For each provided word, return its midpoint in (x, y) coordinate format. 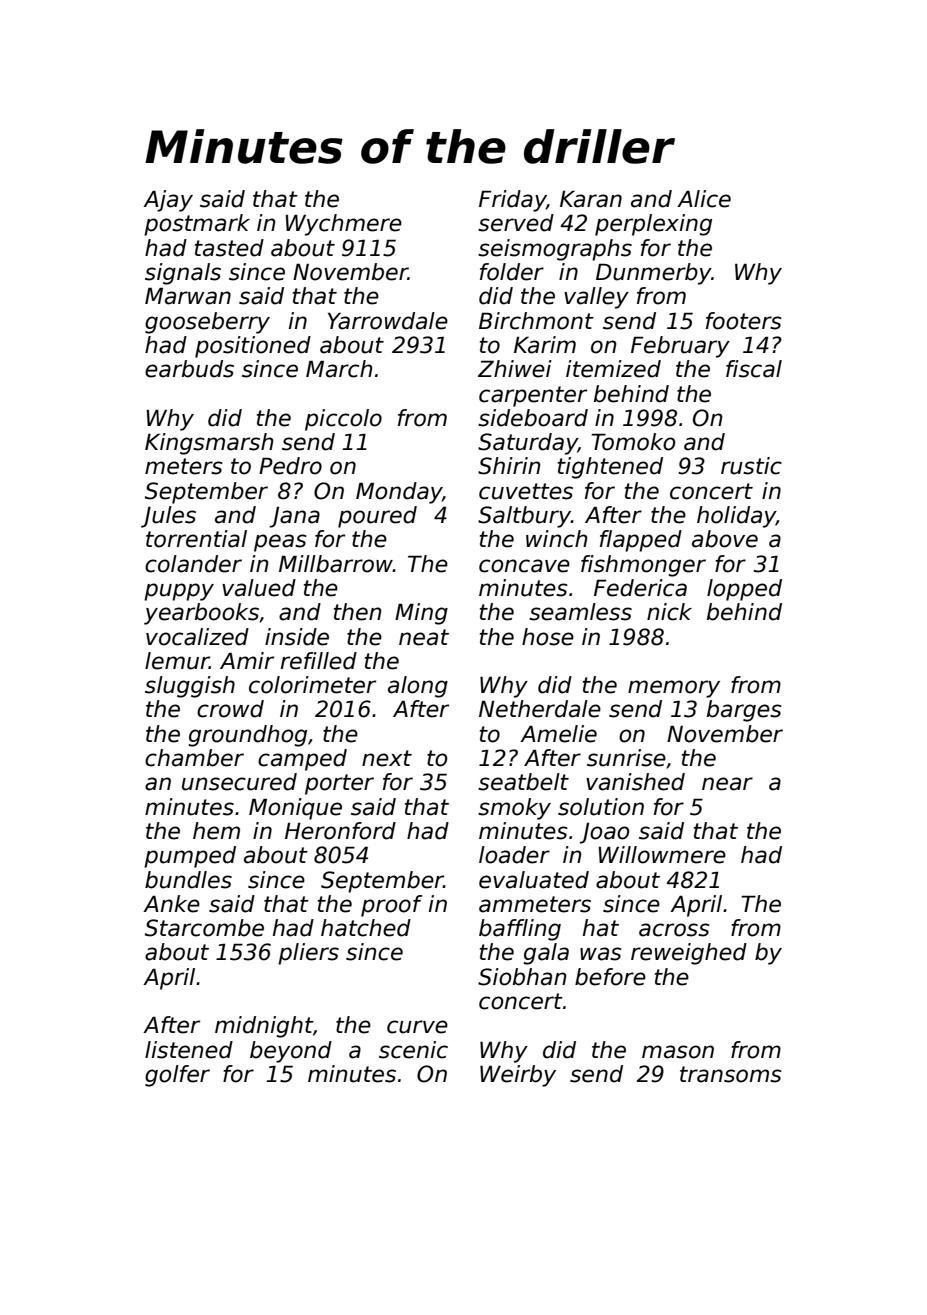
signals (183, 274)
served (516, 223)
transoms (731, 1074)
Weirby (518, 1076)
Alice (704, 199)
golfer (177, 1076)
